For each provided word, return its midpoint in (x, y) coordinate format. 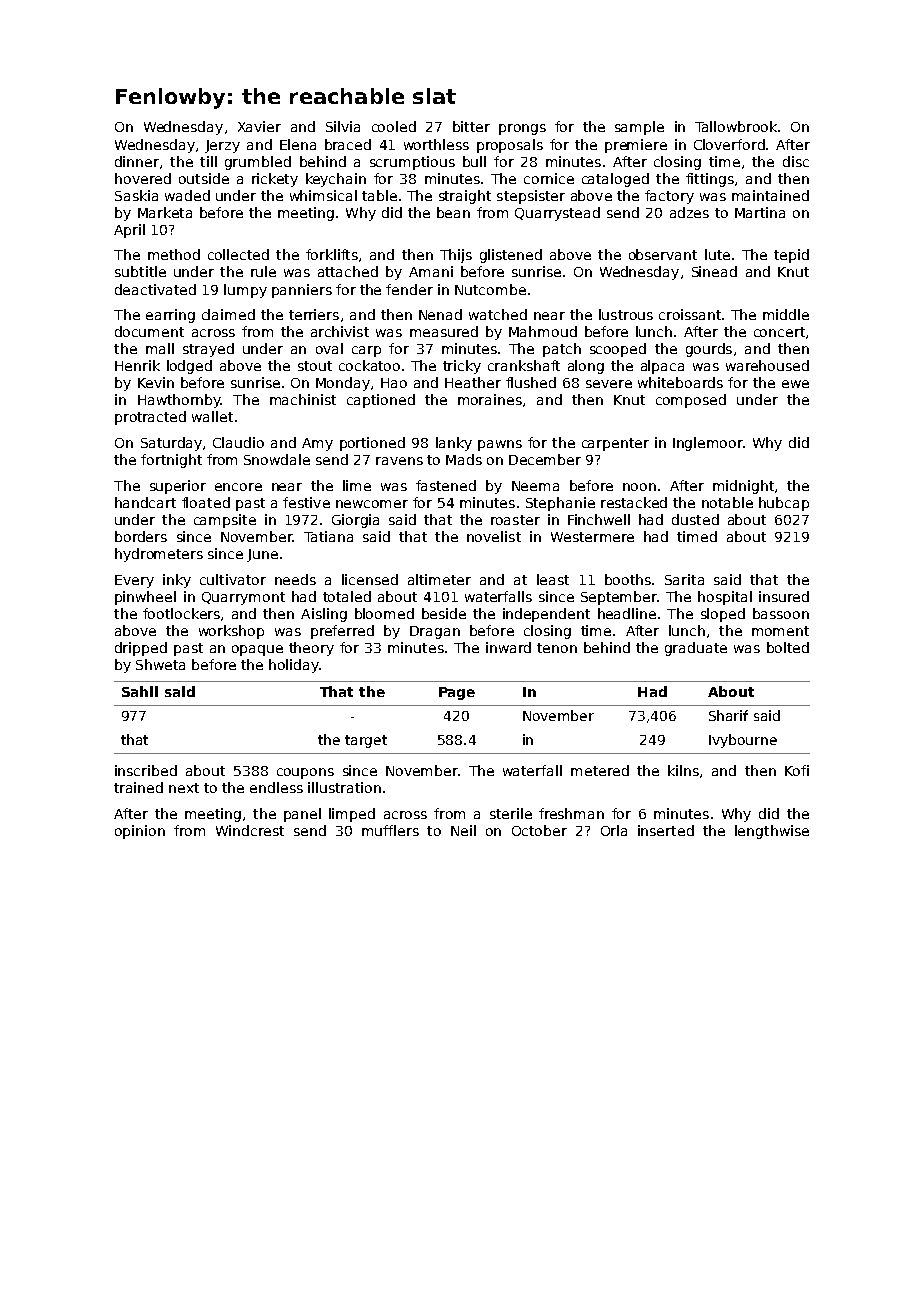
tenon (557, 648)
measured (444, 331)
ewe (795, 384)
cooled (394, 126)
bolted (788, 647)
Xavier (259, 126)
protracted (150, 418)
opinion (140, 832)
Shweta (160, 664)
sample (639, 128)
